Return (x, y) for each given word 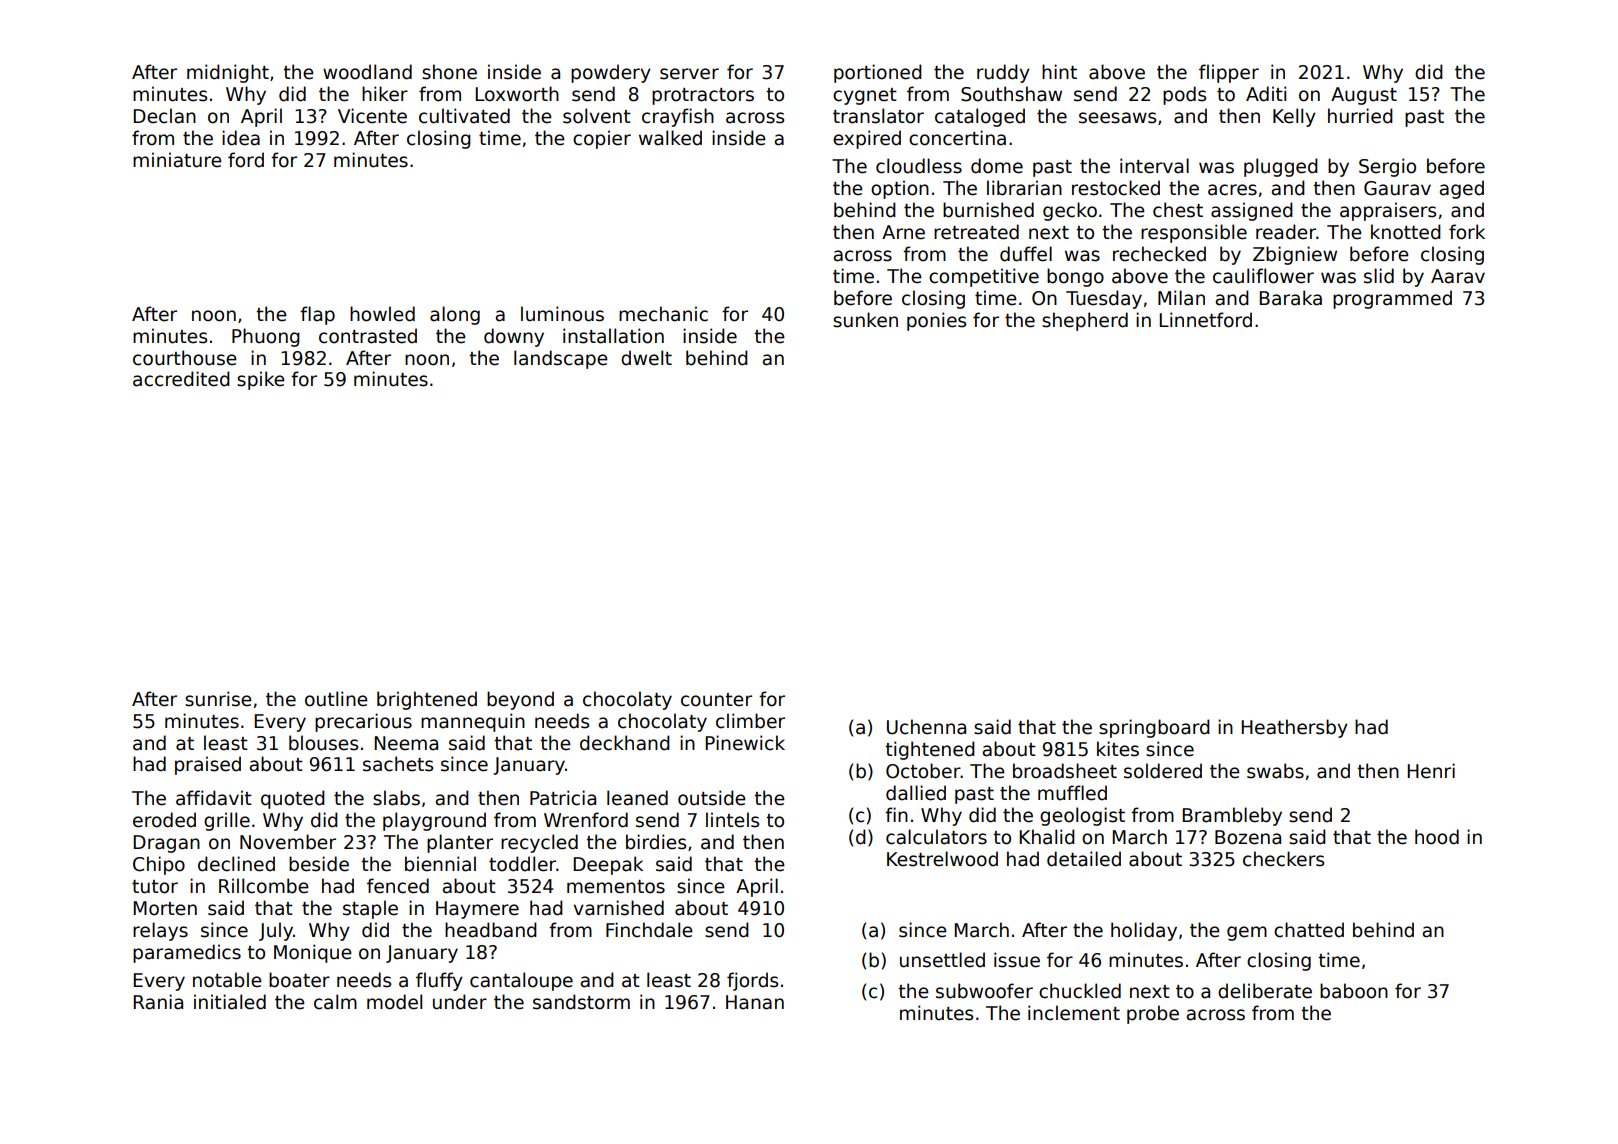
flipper (1229, 73)
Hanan (755, 1002)
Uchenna (926, 727)
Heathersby (1295, 728)
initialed (230, 1002)
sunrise (218, 699)
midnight (228, 73)
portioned (878, 73)
